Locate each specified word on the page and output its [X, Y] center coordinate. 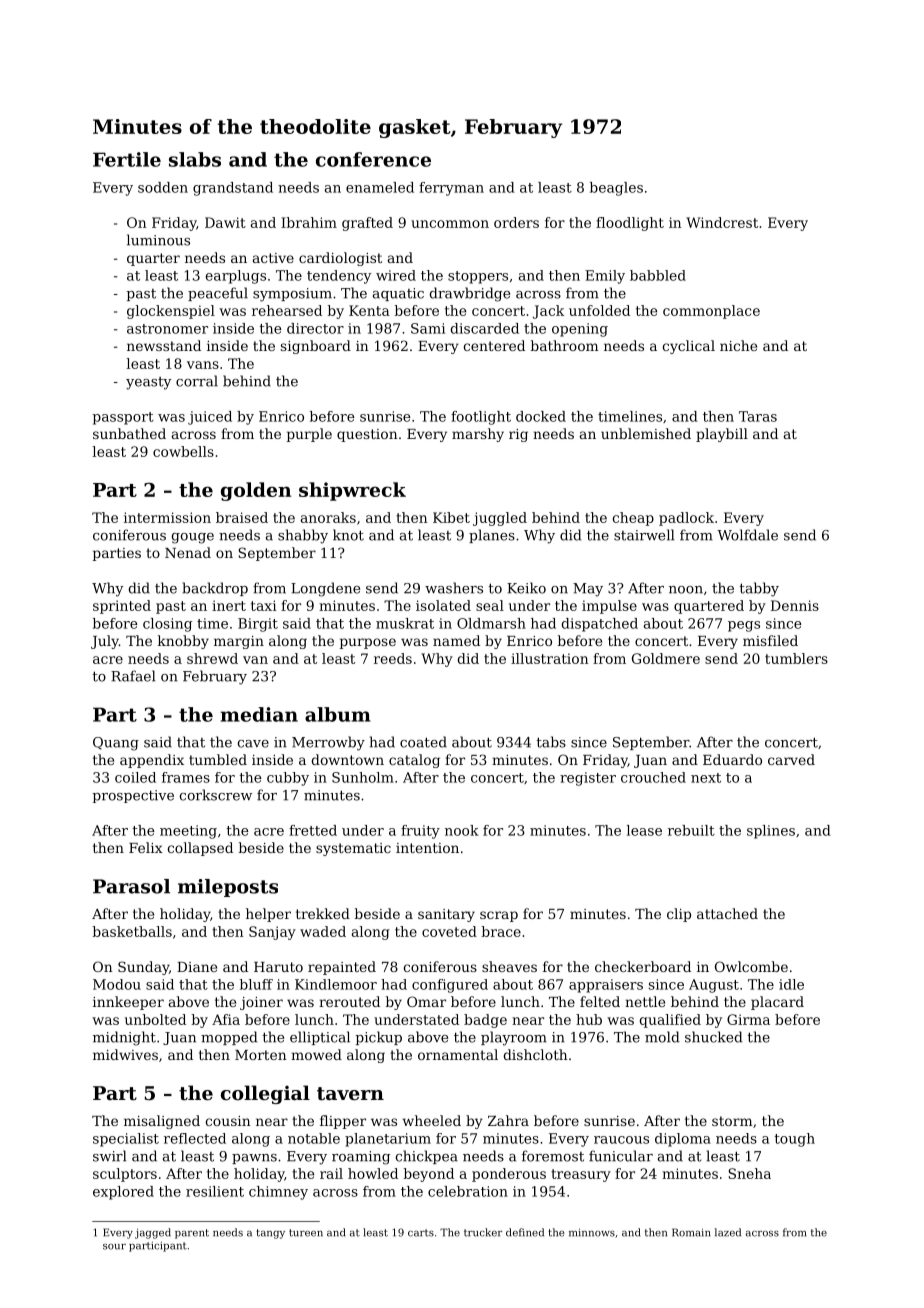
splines [771, 832]
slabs [195, 159]
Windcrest [722, 222]
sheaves [509, 966]
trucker [483, 1232]
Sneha [749, 1173]
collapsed [200, 849]
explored [123, 1193]
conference [373, 159]
